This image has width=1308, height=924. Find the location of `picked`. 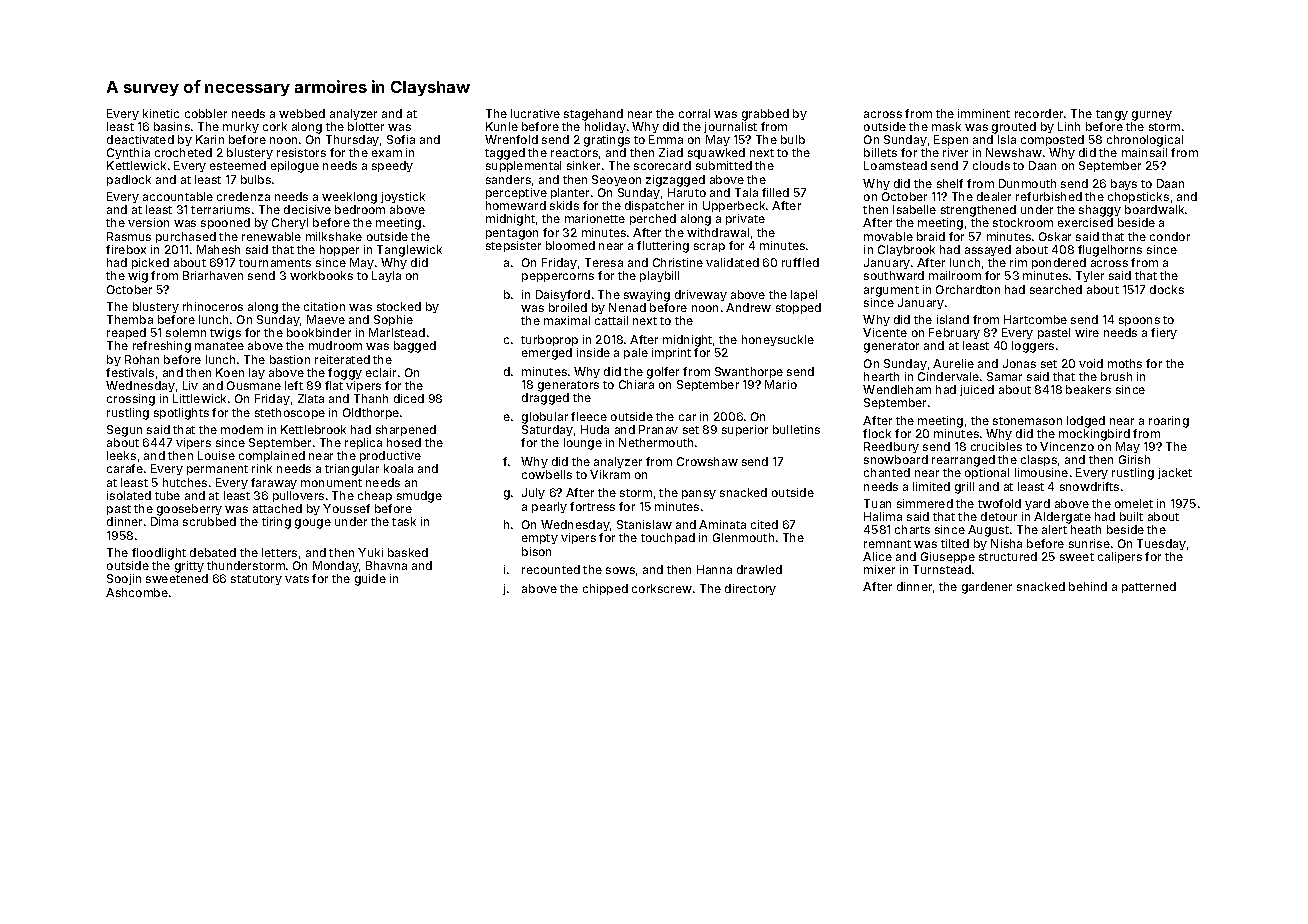

picked is located at coordinates (150, 263).
